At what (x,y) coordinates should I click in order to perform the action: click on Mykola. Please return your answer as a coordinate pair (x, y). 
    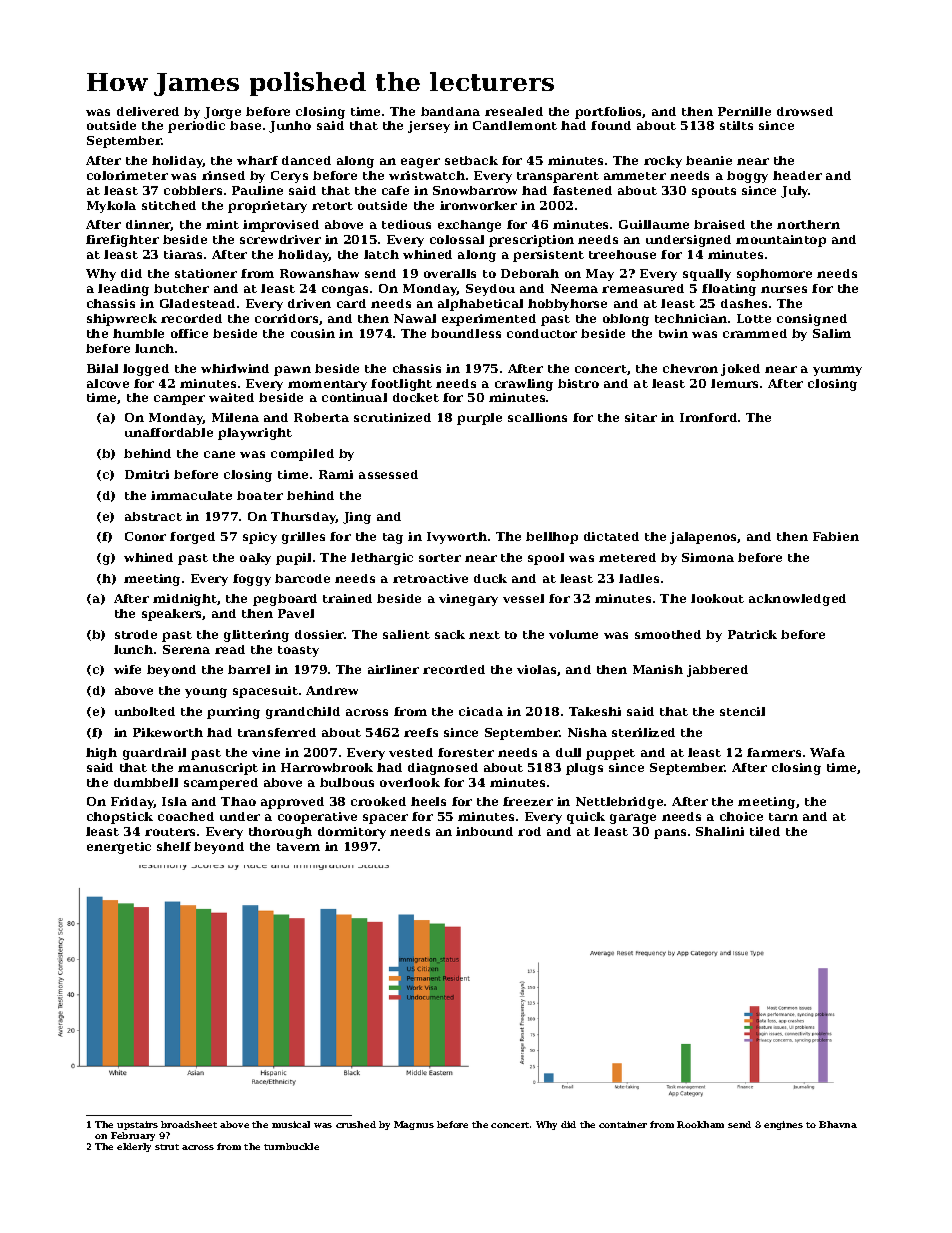
    Looking at the image, I should click on (111, 207).
